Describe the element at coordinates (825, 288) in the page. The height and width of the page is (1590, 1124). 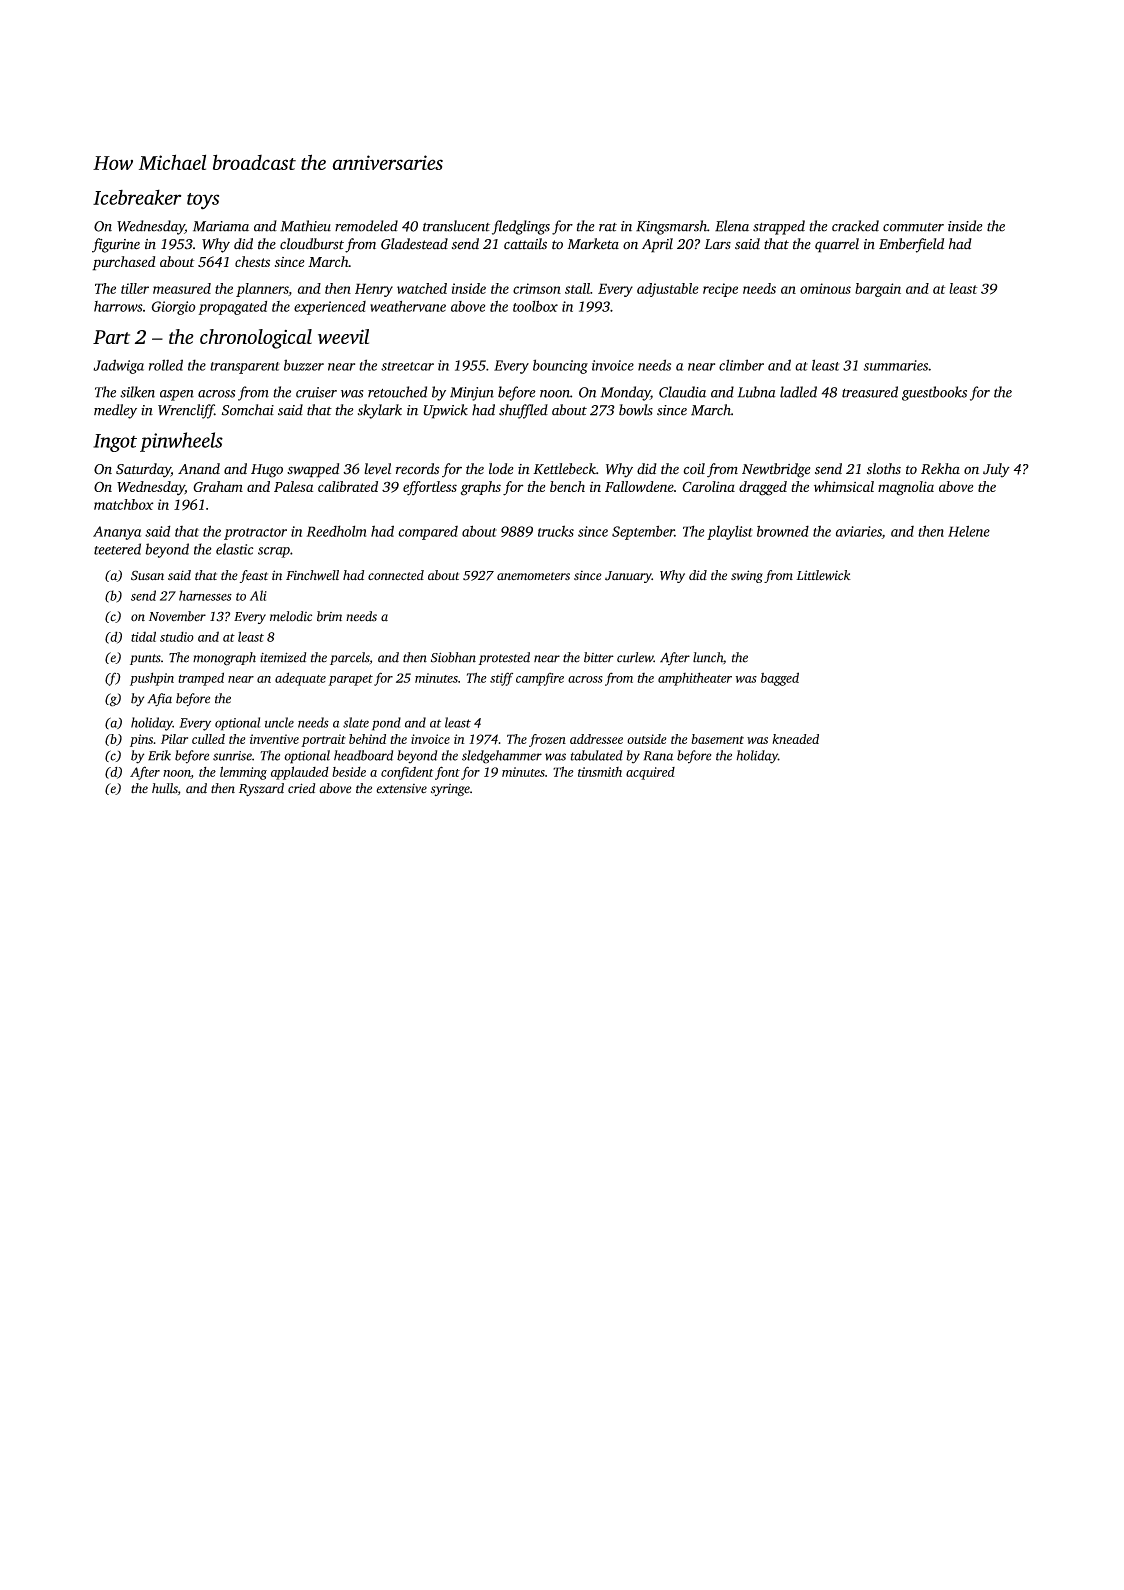
I see `ominous` at that location.
